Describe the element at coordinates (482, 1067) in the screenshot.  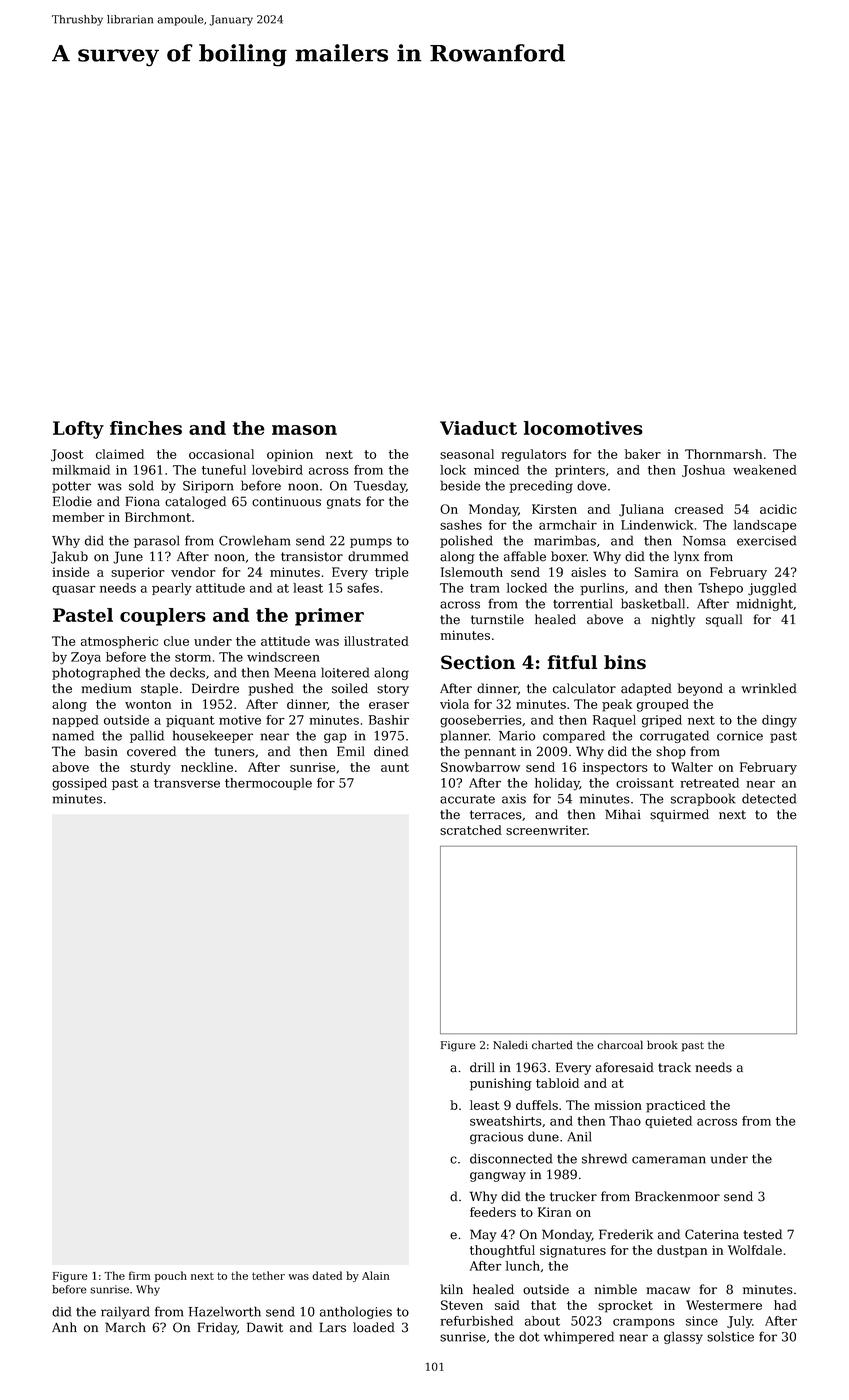
I see `drill` at that location.
